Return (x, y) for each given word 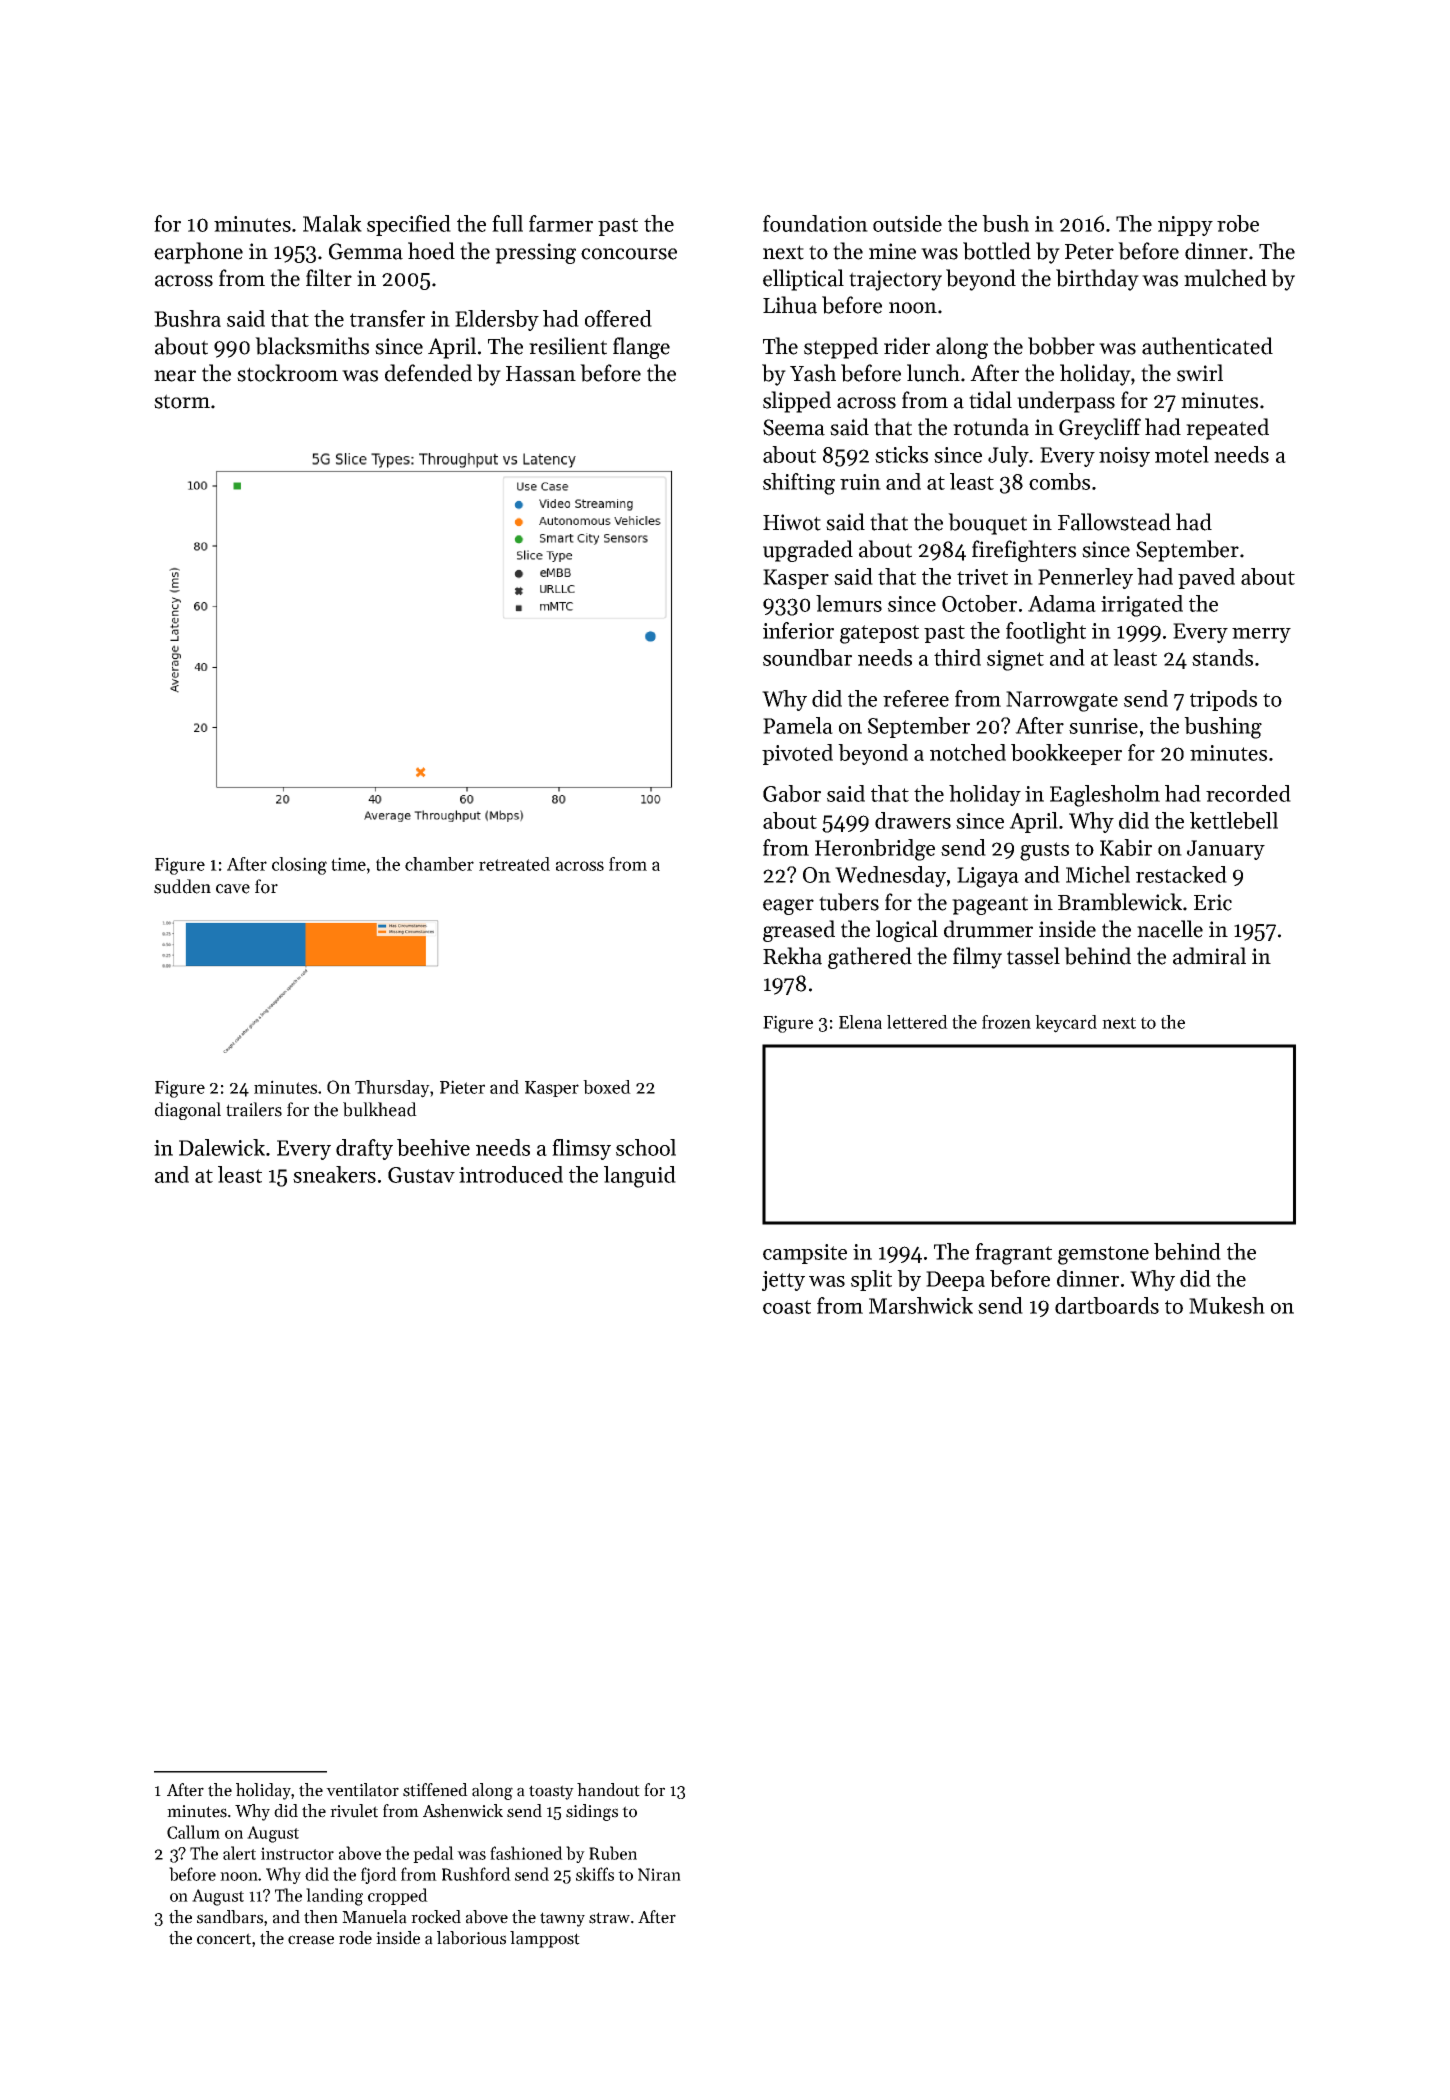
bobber (1061, 346)
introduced (511, 1174)
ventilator (362, 1790)
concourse (629, 254)
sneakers (334, 1174)
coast (787, 1307)
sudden (182, 886)
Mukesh (1227, 1305)
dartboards (1107, 1305)
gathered (870, 958)
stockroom (287, 373)
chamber (439, 864)
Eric (1213, 902)
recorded (1248, 793)
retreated (514, 864)
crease (311, 1940)
